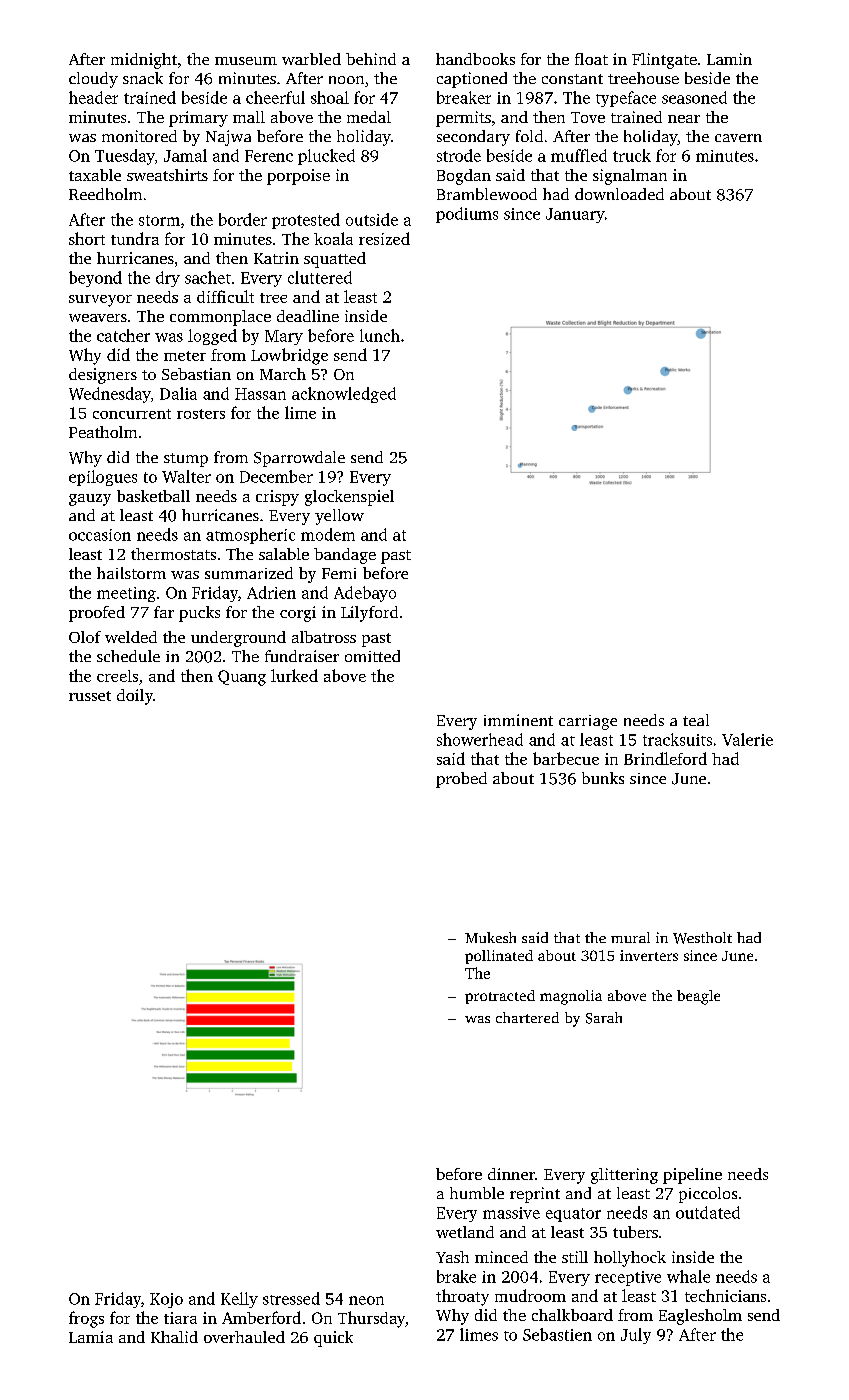  What do you see at coordinates (518, 720) in the image?
I see `imminent` at bounding box center [518, 720].
